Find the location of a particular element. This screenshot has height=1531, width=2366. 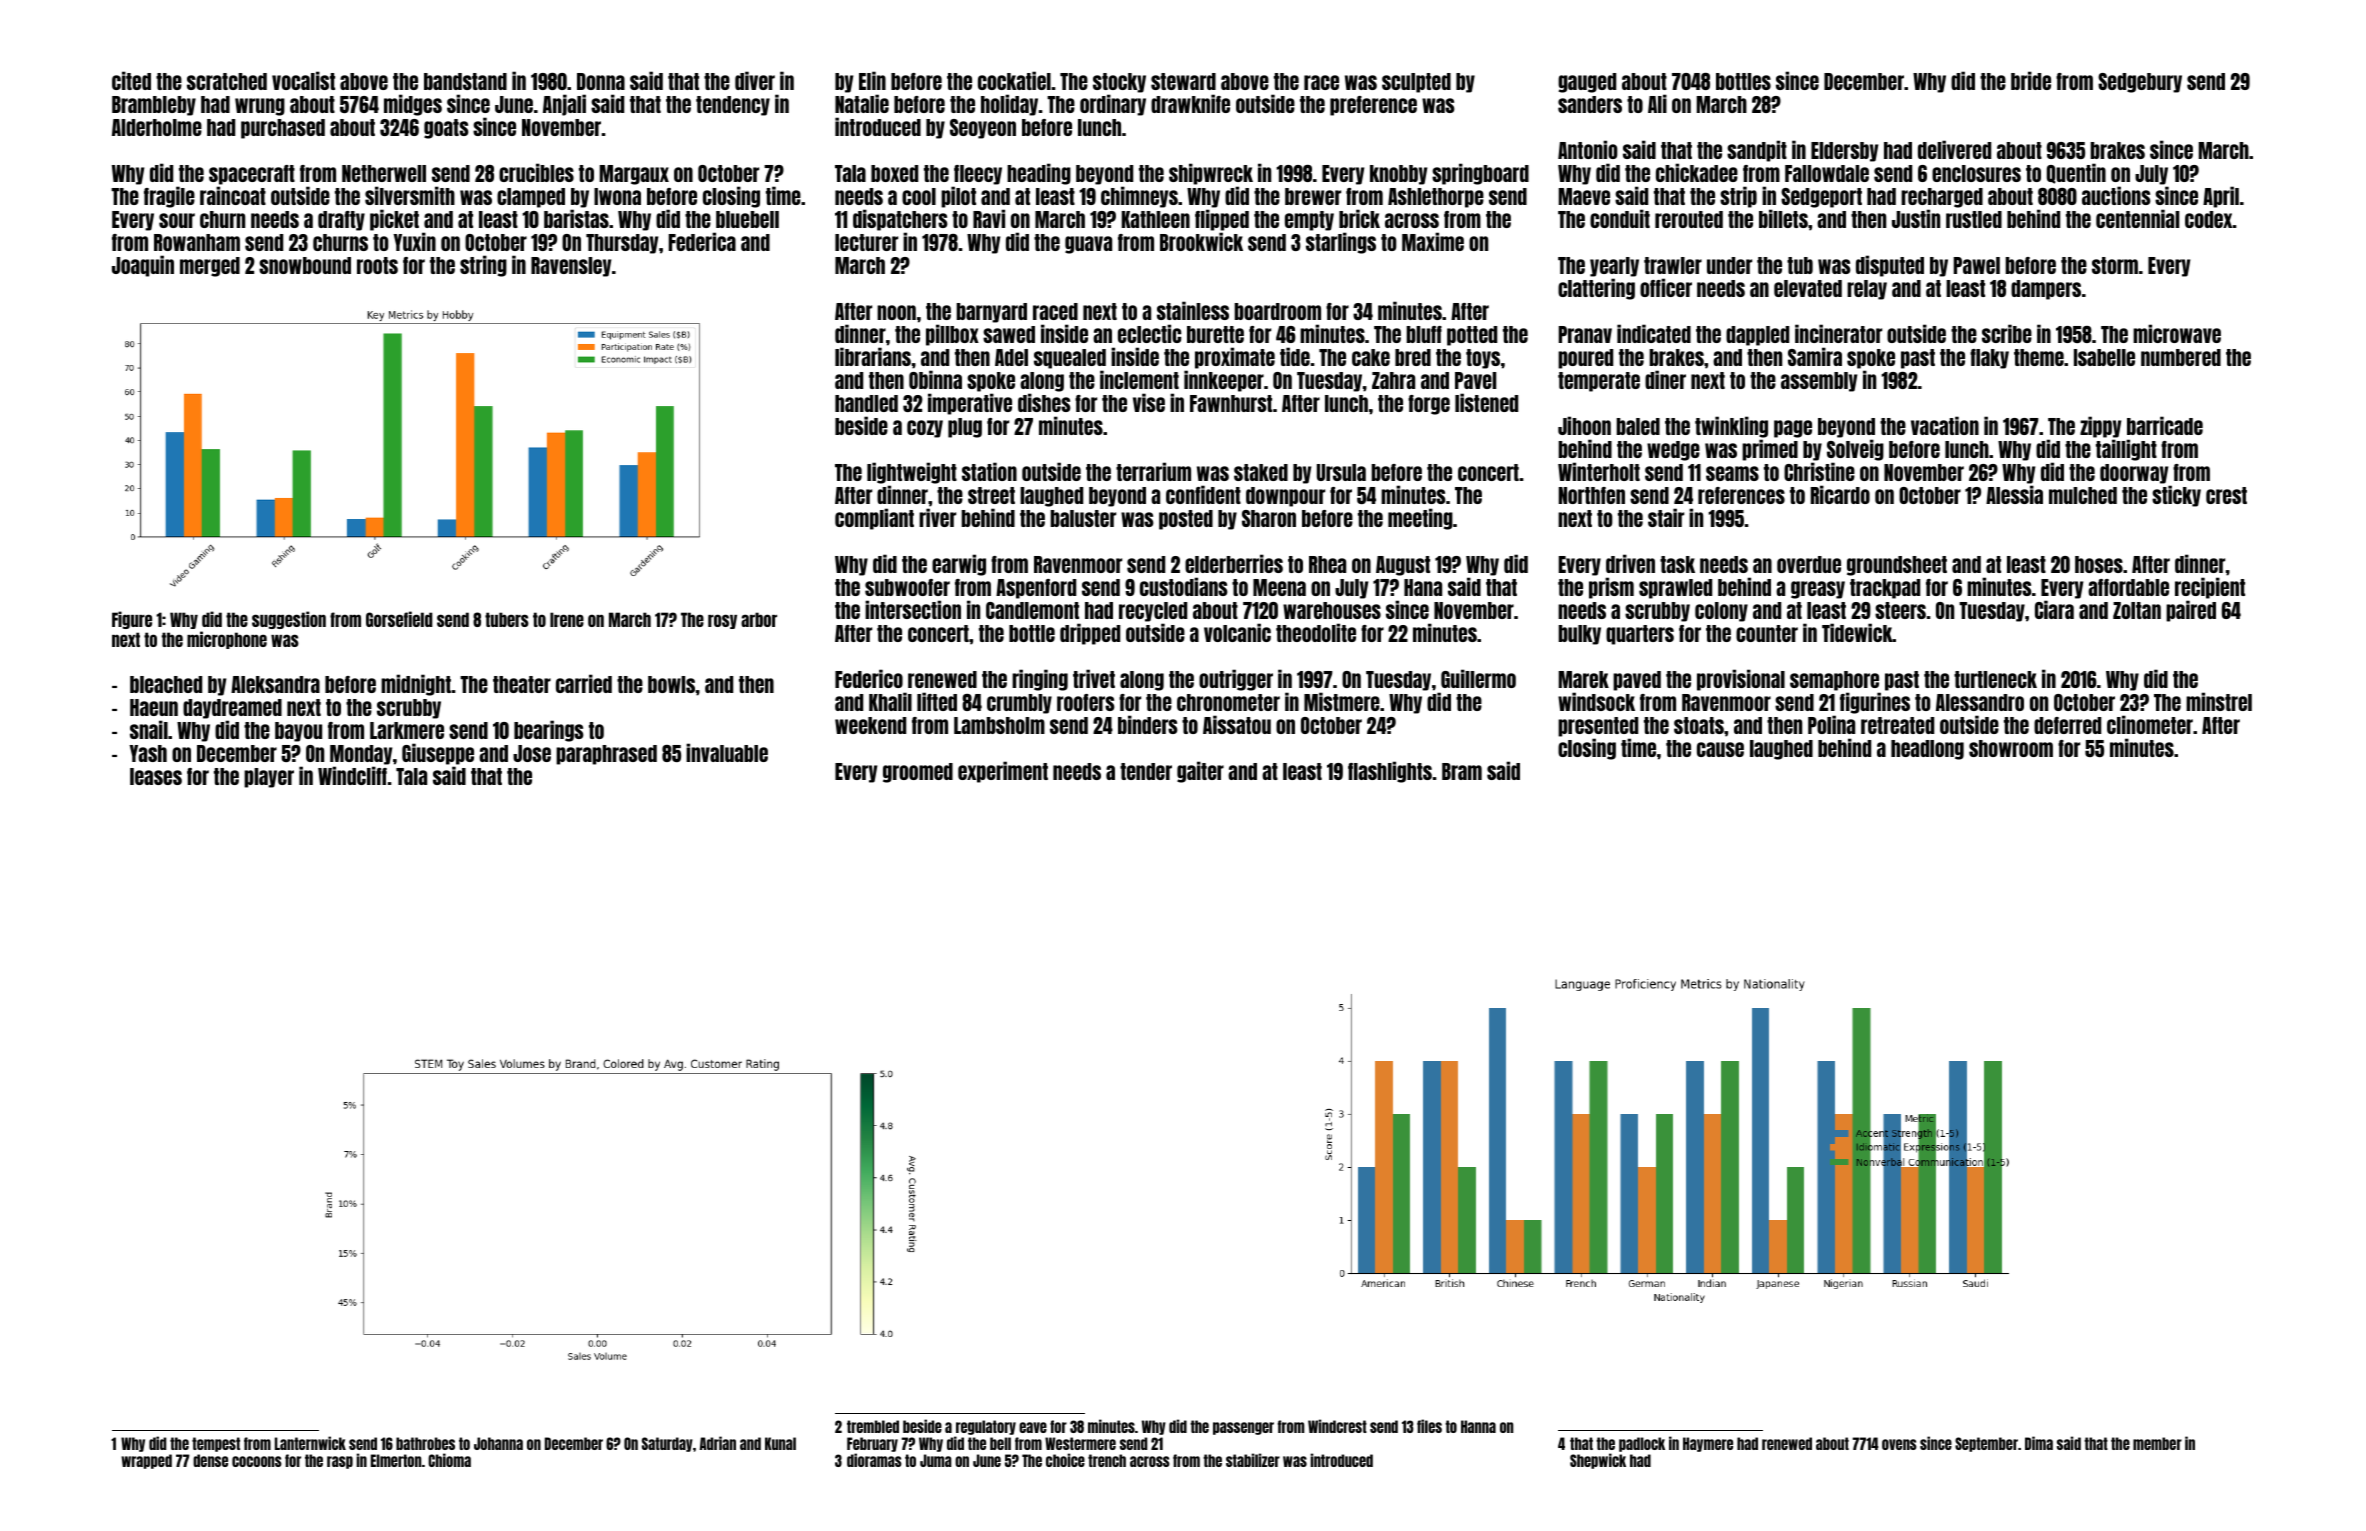

bathrobes is located at coordinates (425, 1443).
